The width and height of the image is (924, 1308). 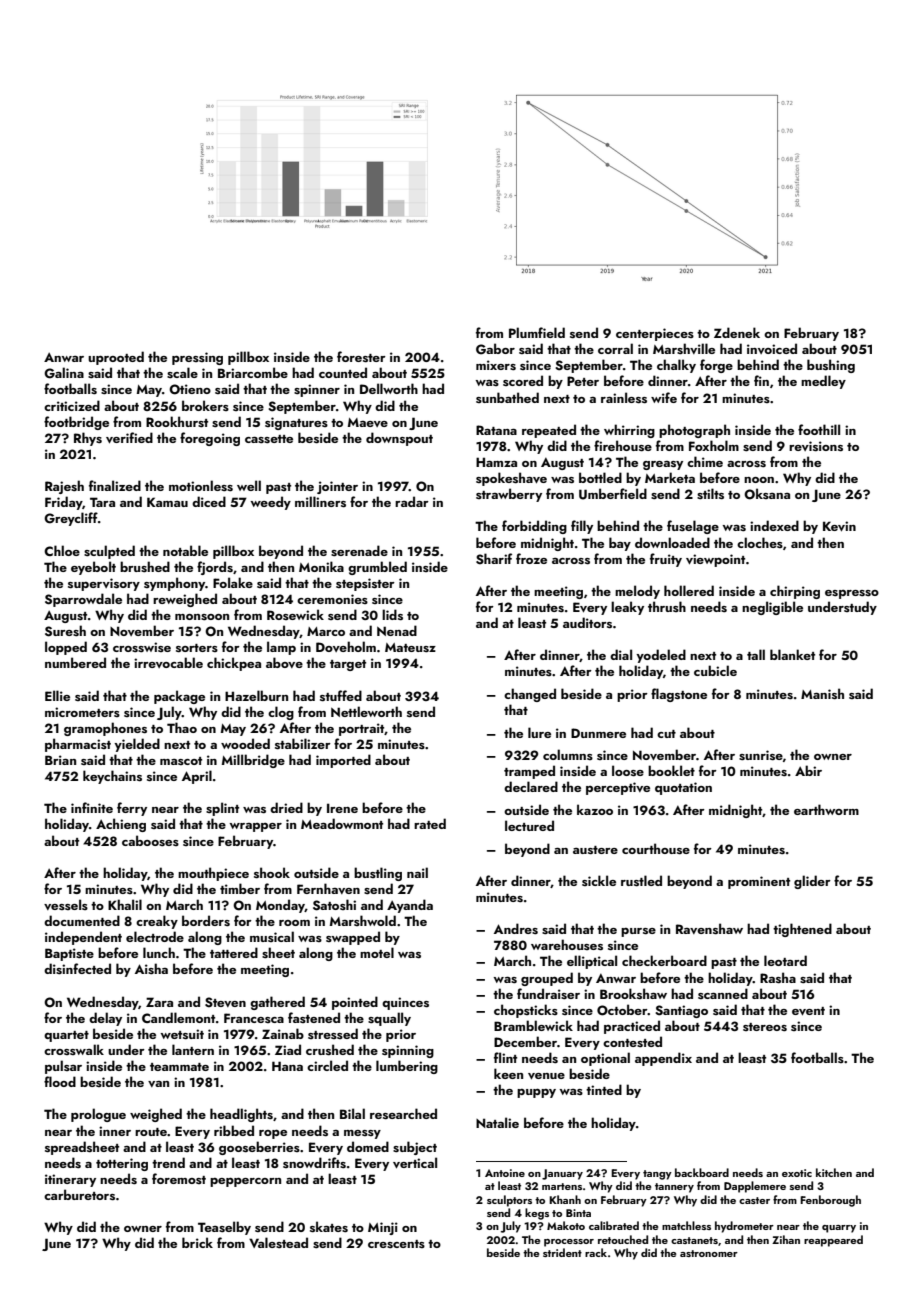 I want to click on vessels, so click(x=66, y=904).
